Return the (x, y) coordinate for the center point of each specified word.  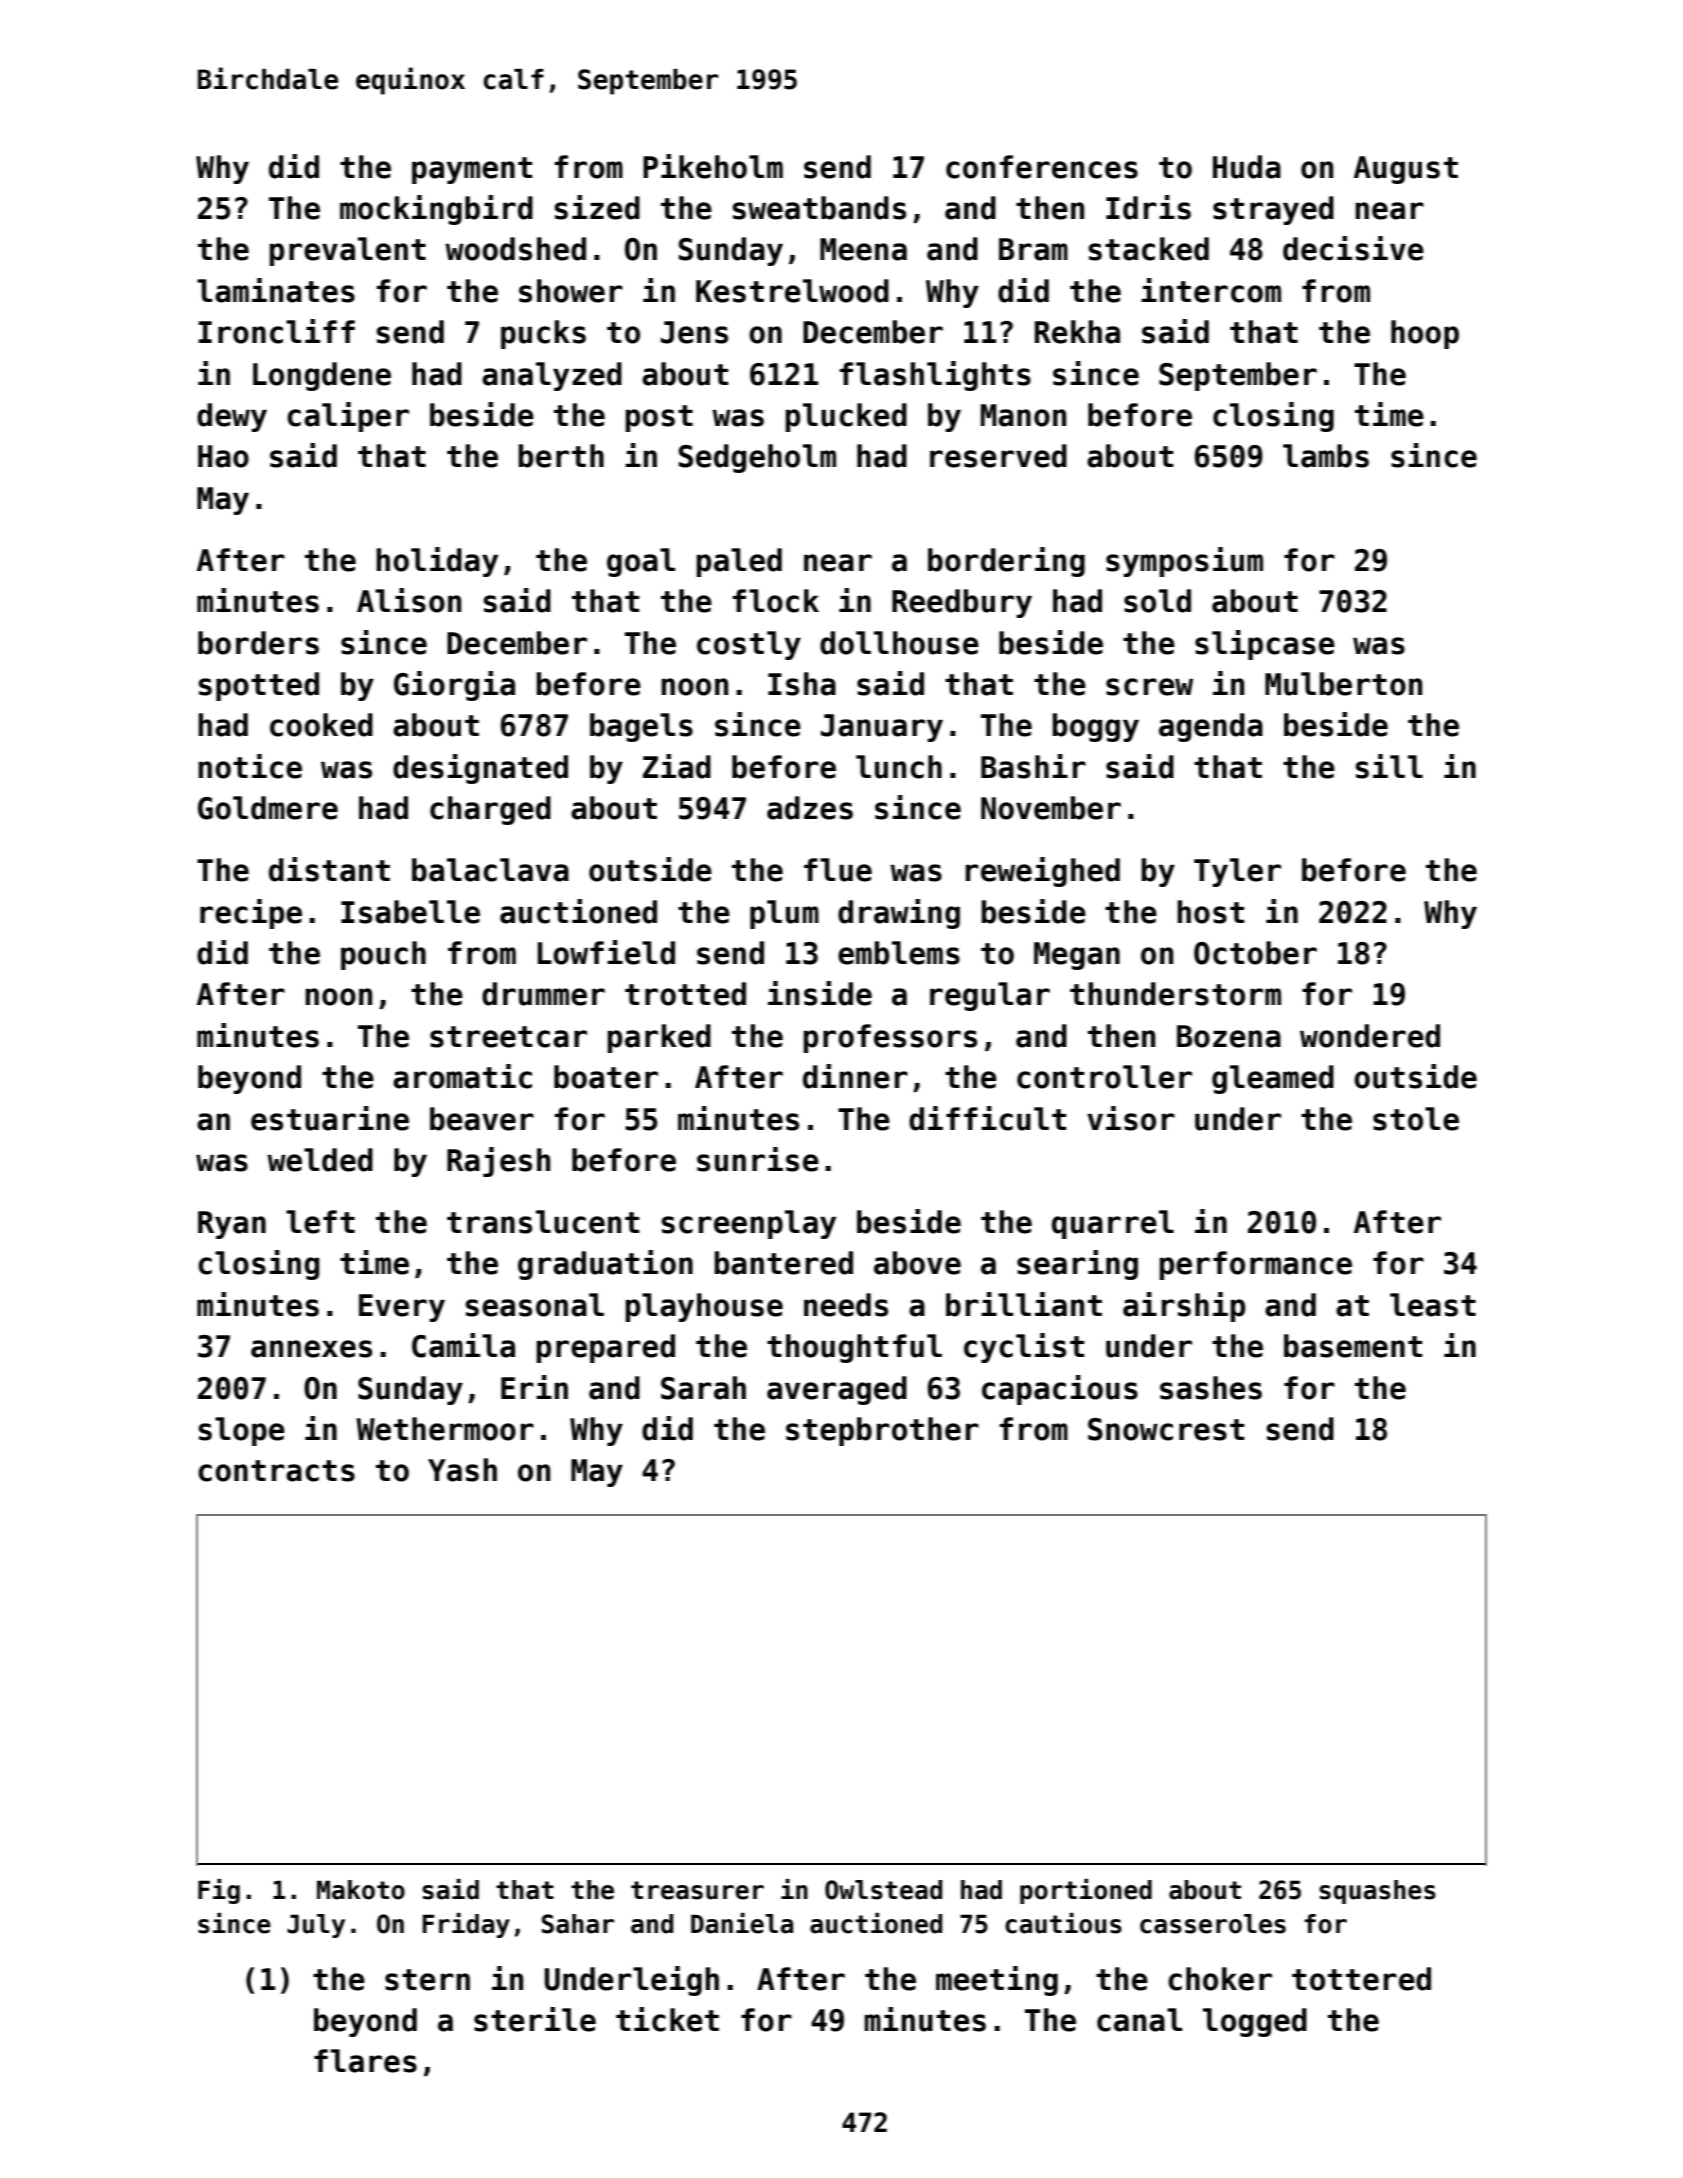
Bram (1033, 249)
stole (1416, 1119)
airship (1184, 1307)
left (320, 1222)
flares (365, 2061)
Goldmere (268, 808)
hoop (1425, 334)
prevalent (347, 251)
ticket (667, 2019)
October (1255, 953)
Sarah (703, 1388)
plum (784, 914)
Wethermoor (445, 1429)
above (917, 1263)
